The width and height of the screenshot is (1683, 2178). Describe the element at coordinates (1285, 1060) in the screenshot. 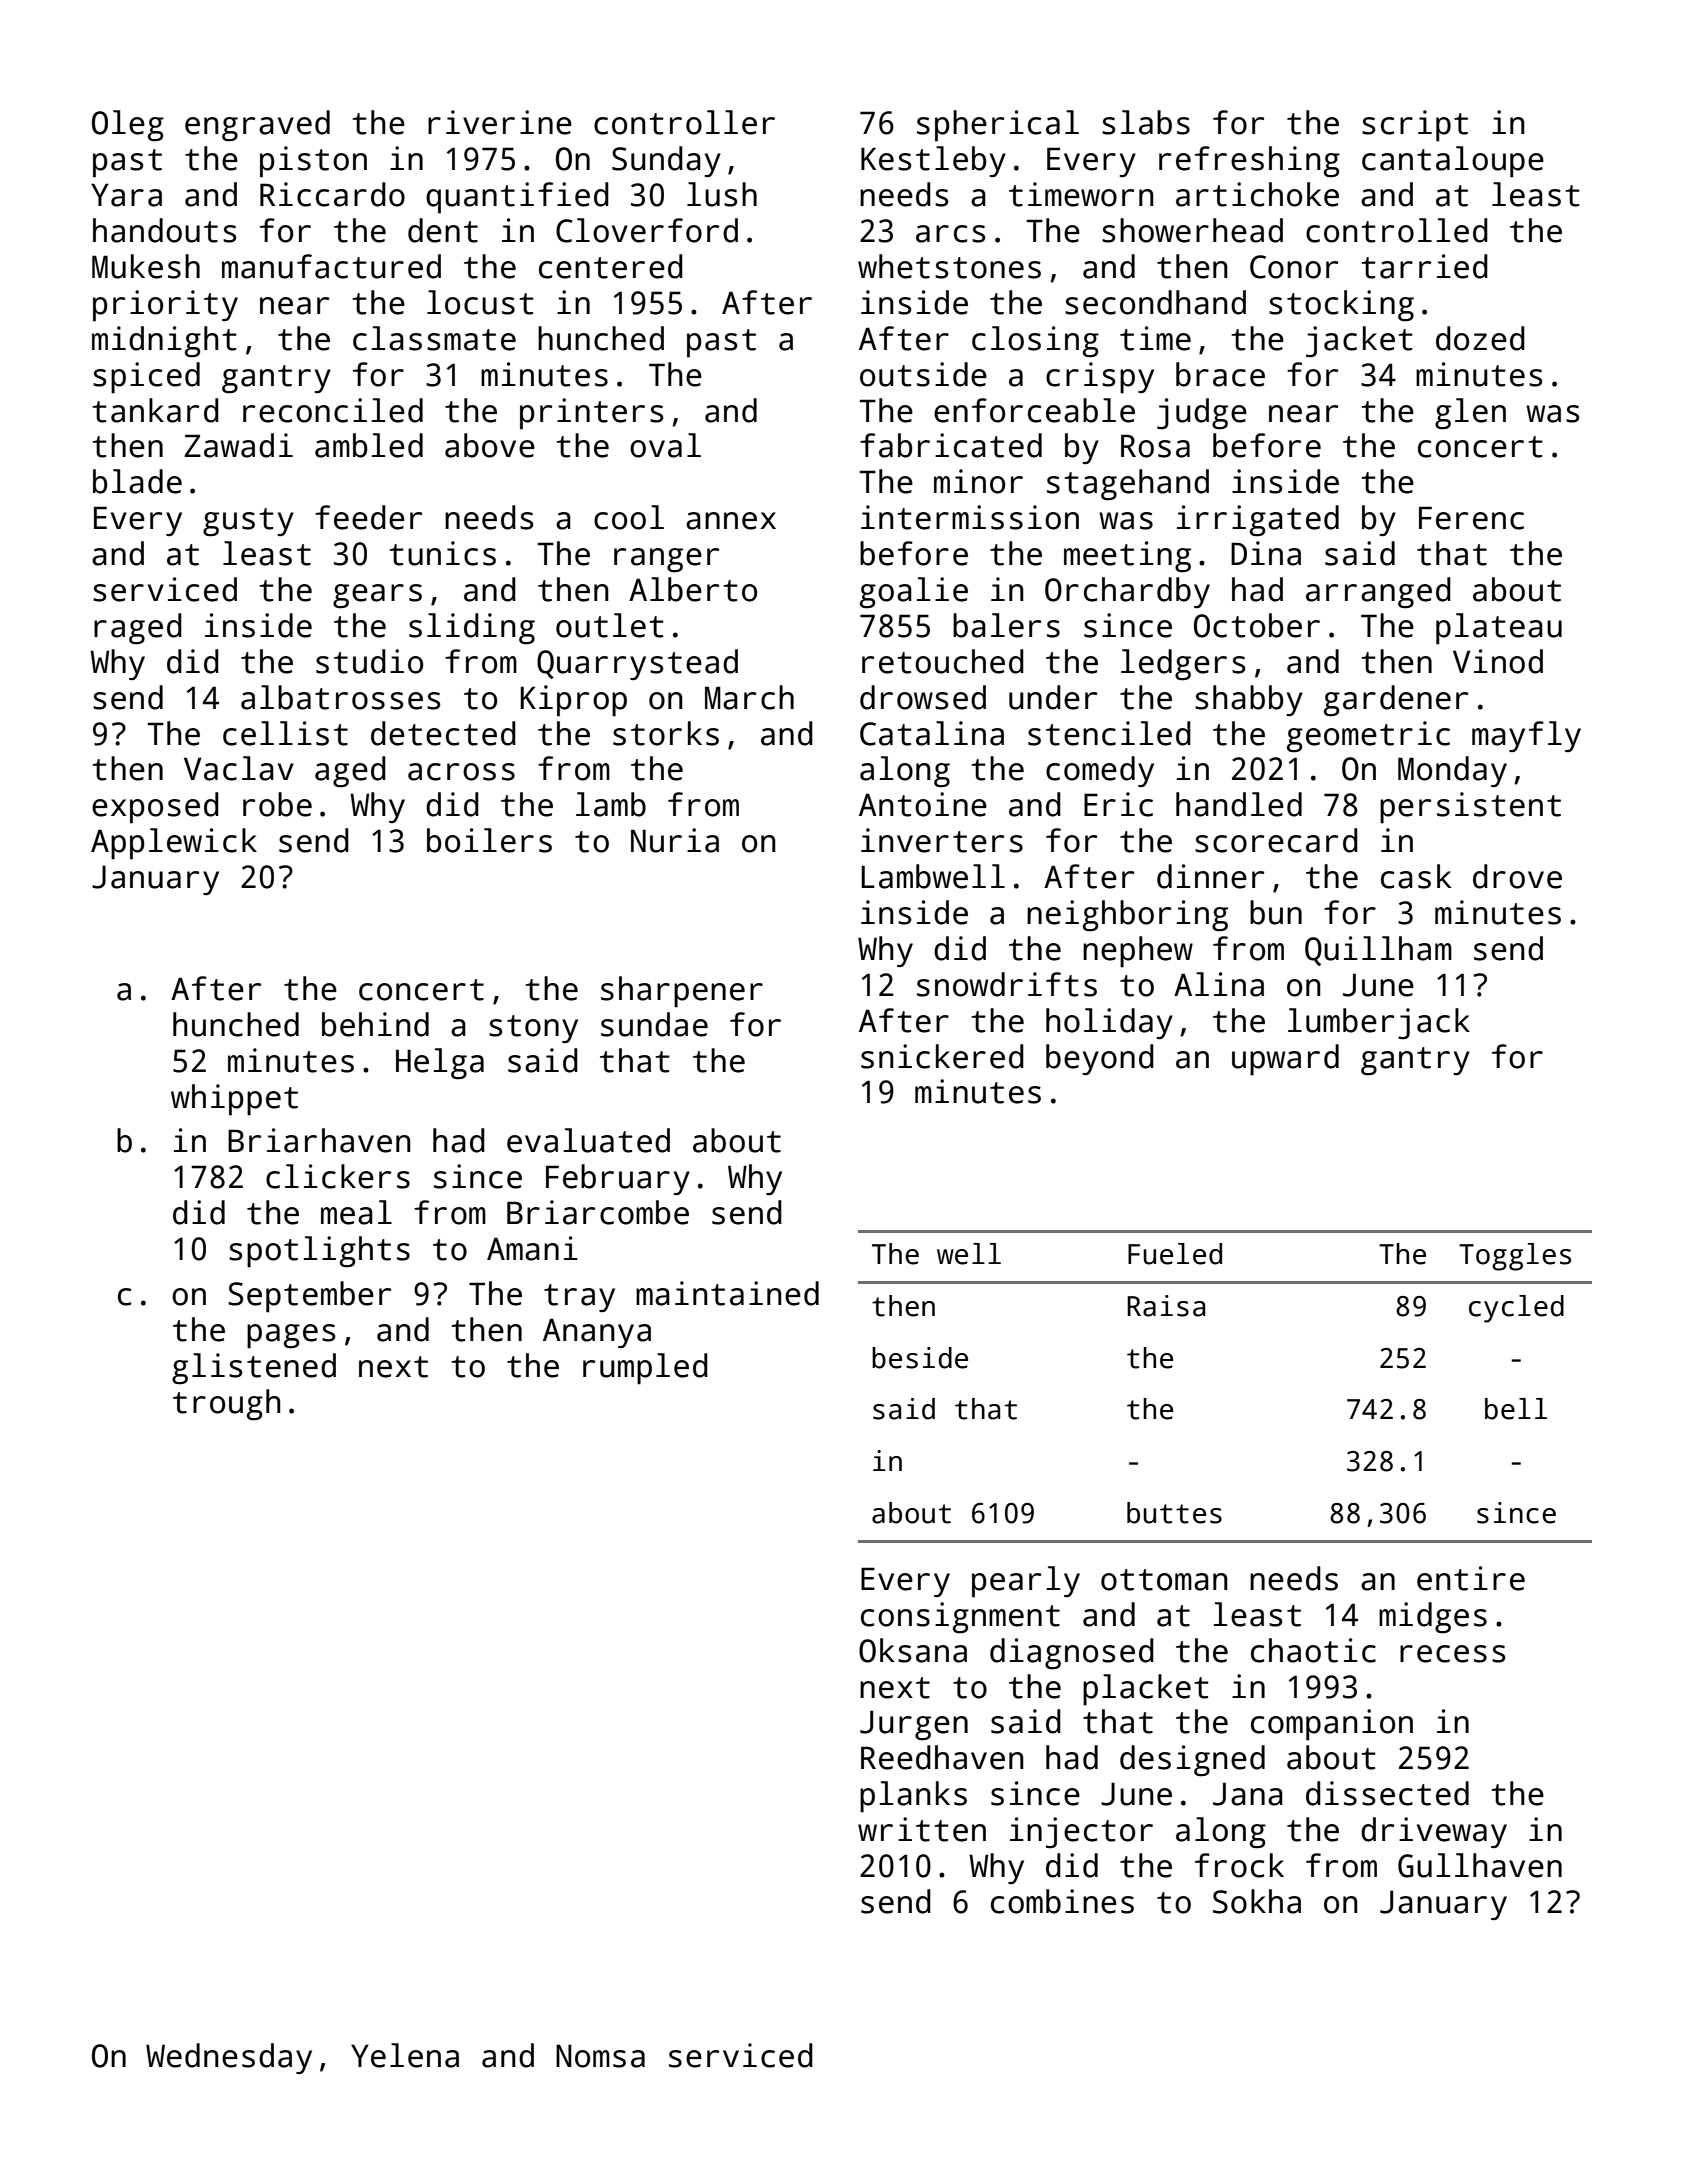

I see `upward` at that location.
